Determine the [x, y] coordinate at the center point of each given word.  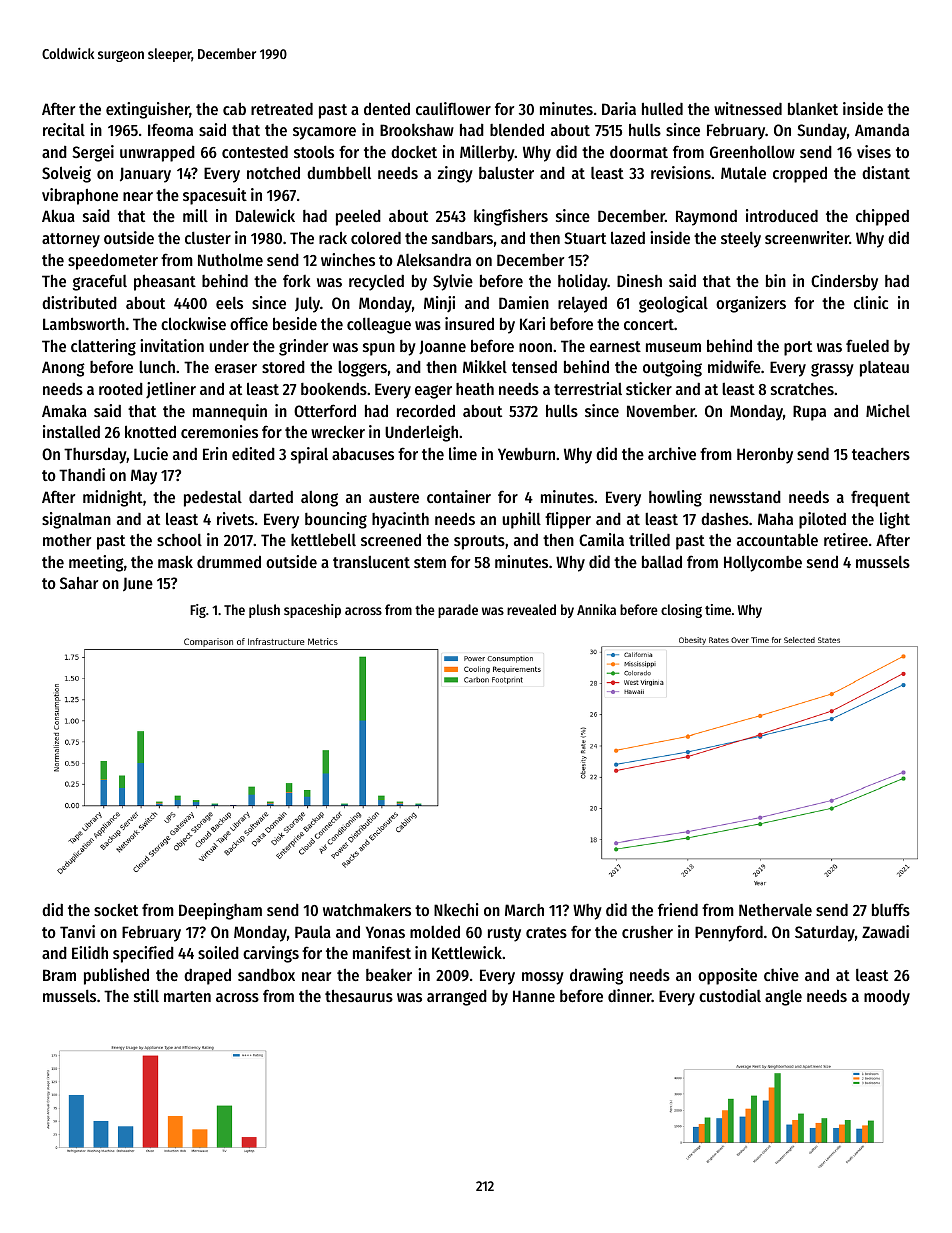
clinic [871, 302]
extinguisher [148, 110]
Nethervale [775, 910]
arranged [457, 998]
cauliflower [453, 108]
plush [264, 611]
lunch [157, 367]
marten [187, 996]
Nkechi [456, 909]
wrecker [338, 431]
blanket [813, 109]
